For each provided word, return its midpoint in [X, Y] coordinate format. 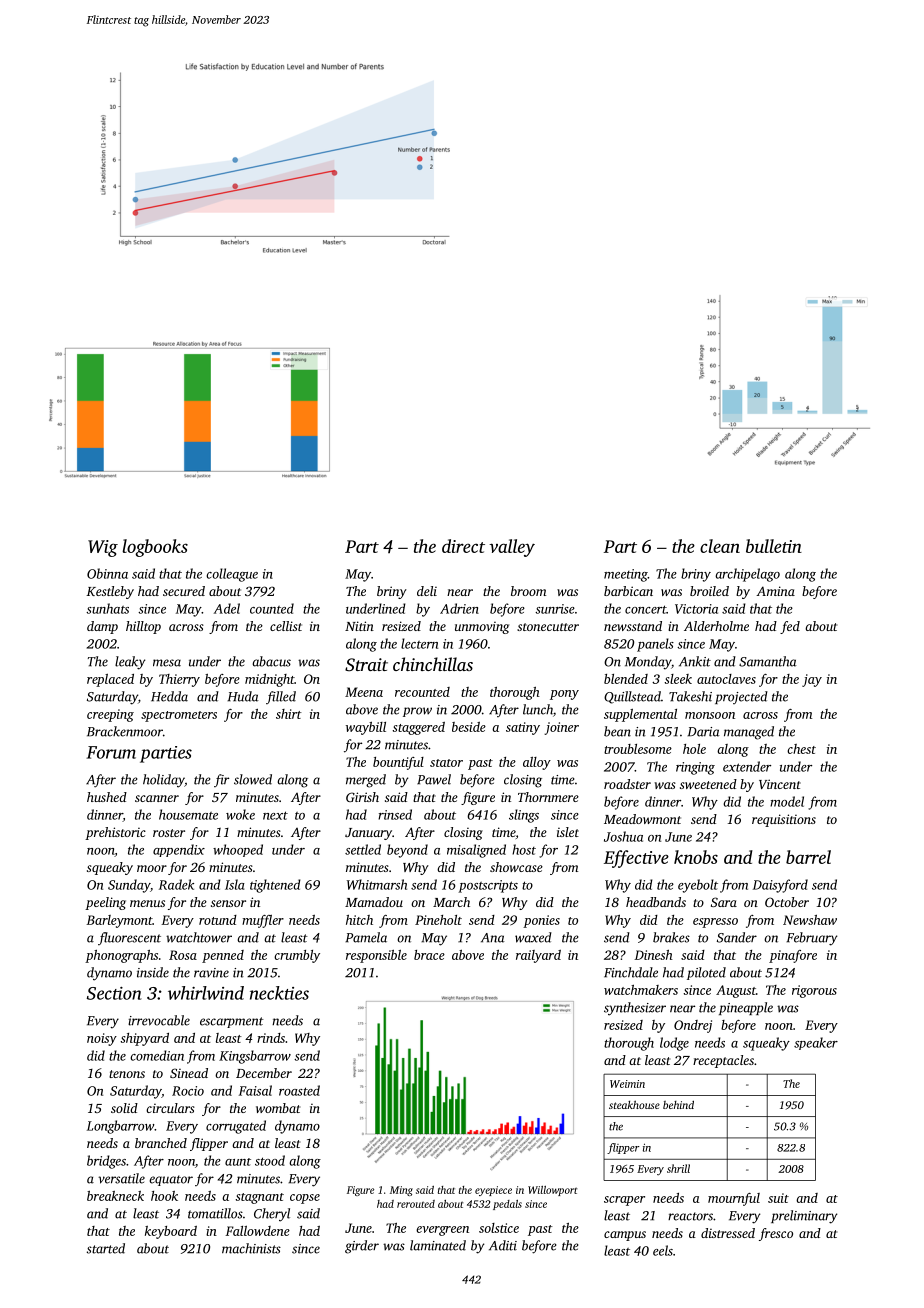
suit [778, 1198]
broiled [709, 591]
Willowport [552, 1191]
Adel [227, 608]
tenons [127, 1074]
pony [564, 695]
